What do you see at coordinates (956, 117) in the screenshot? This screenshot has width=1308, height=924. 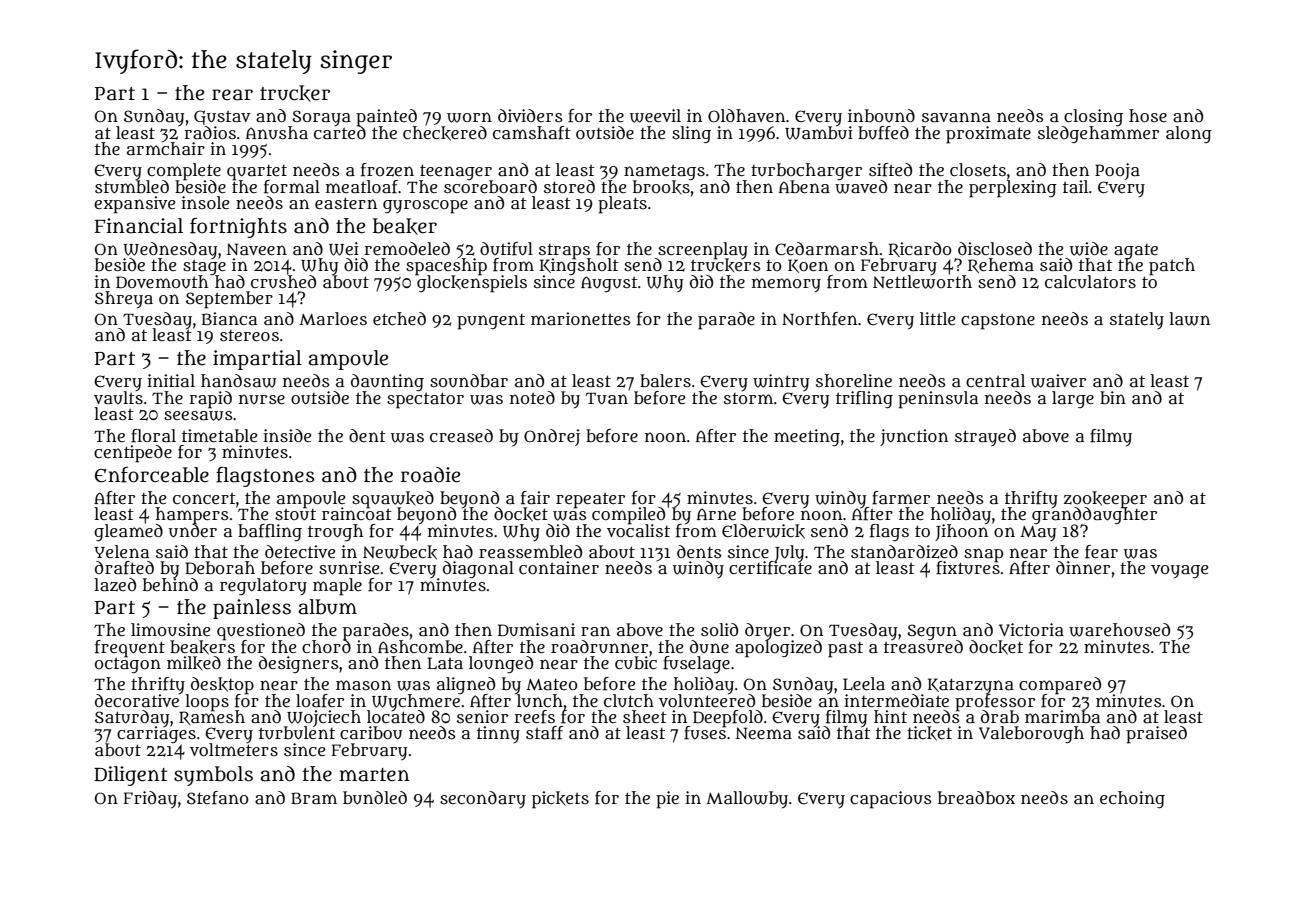 I see `savanna` at bounding box center [956, 117].
